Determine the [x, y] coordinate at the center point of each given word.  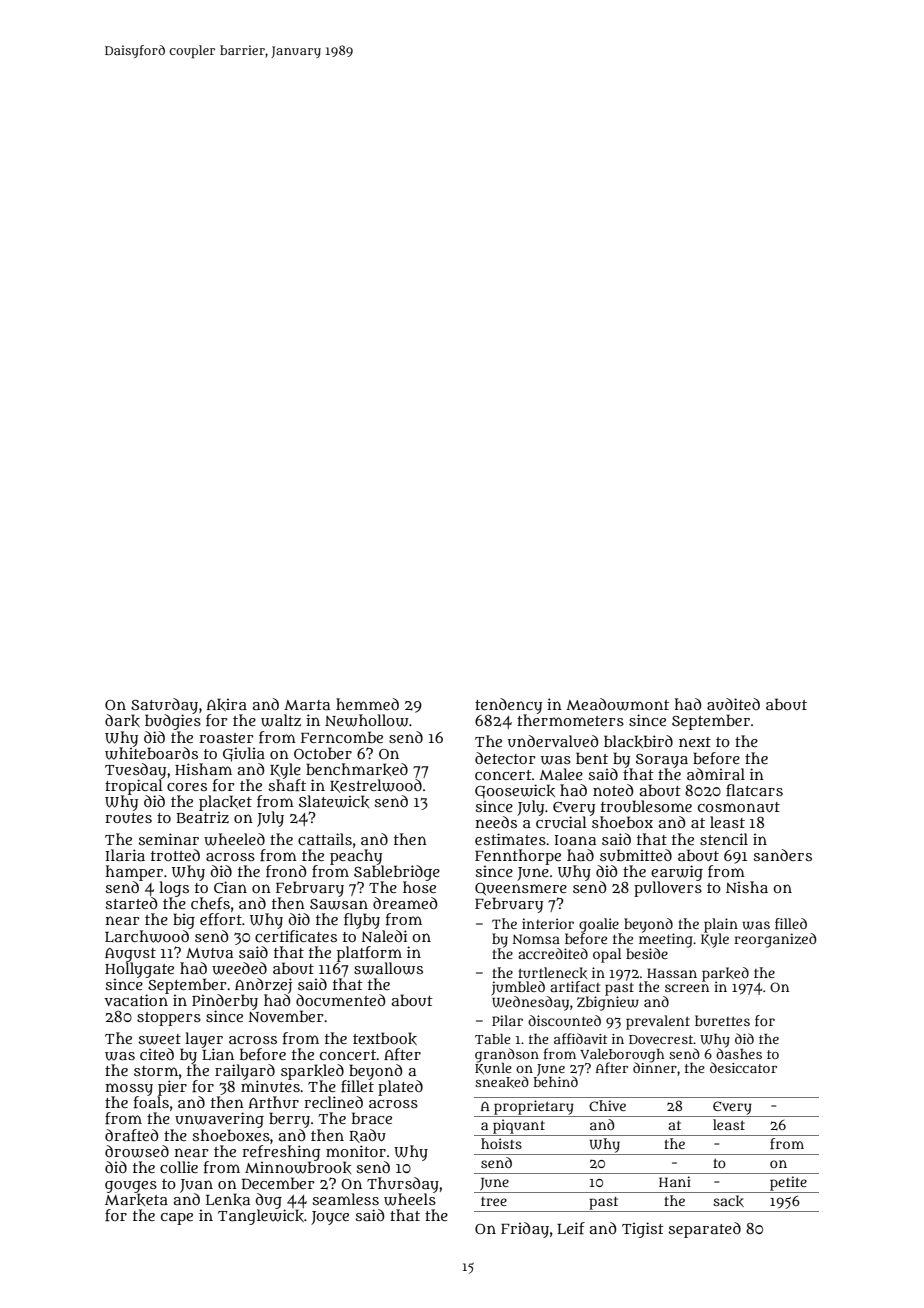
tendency [508, 706]
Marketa [136, 1199]
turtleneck [552, 973]
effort [221, 919]
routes [128, 818]
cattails [325, 839]
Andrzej [263, 986]
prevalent [658, 1022]
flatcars [754, 790]
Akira [227, 704]
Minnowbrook [298, 1167]
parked [725, 974]
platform [369, 954]
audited [733, 704]
